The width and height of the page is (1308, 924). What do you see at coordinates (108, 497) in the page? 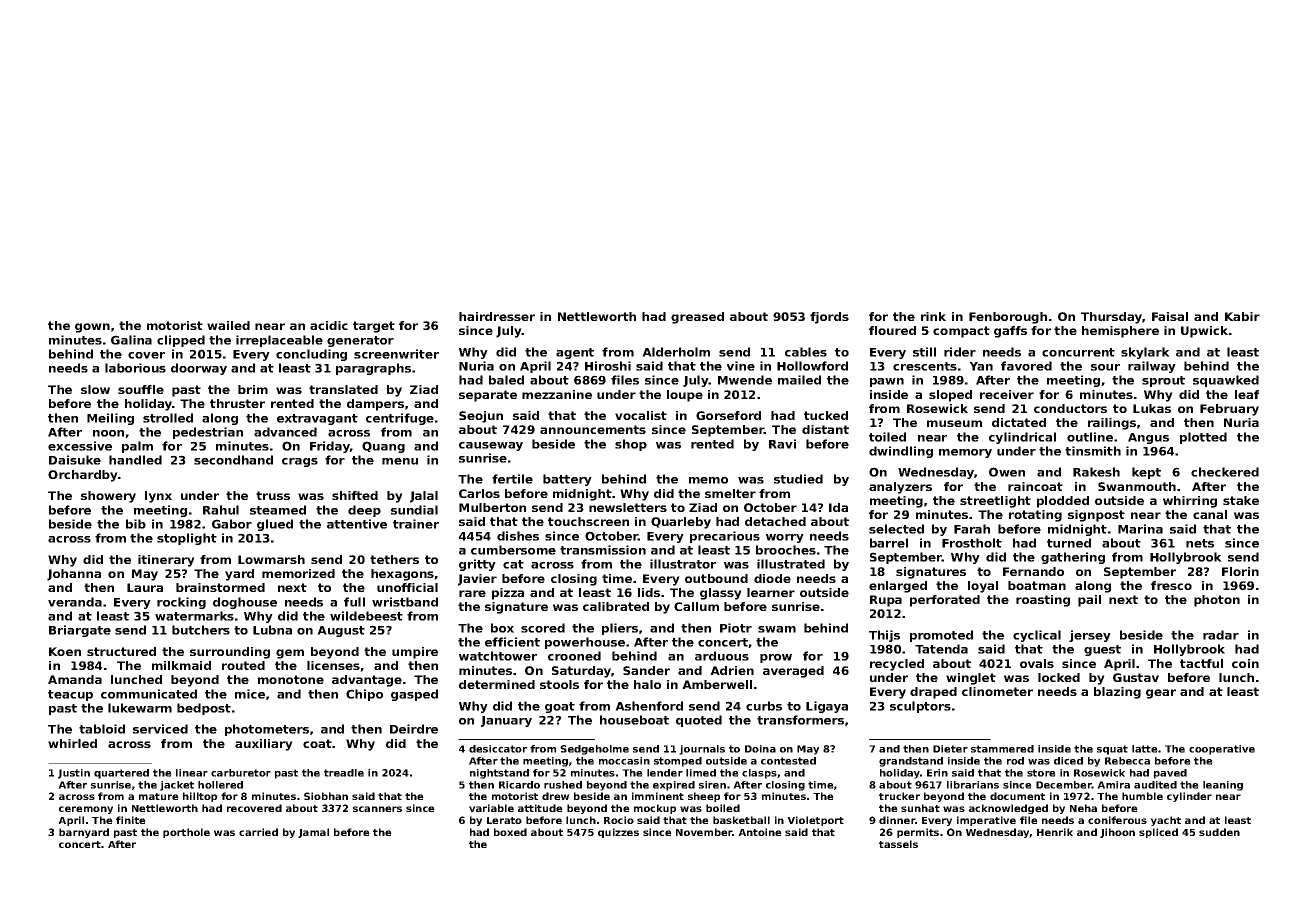
I see `showery` at bounding box center [108, 497].
